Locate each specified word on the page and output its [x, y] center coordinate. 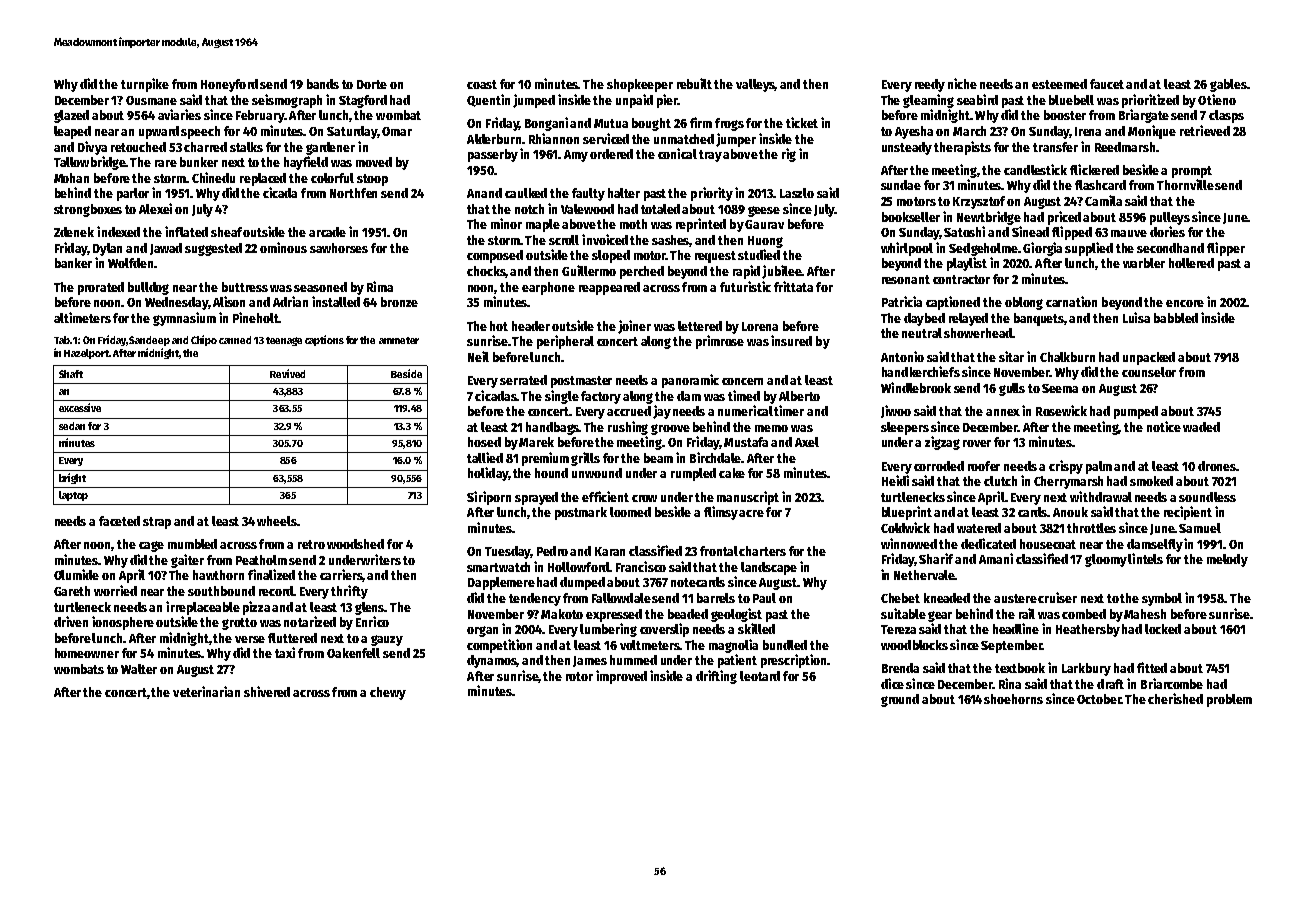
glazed [71, 116]
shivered [267, 691]
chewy [388, 693]
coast [482, 84]
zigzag [942, 443]
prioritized [1150, 101]
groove [670, 429]
